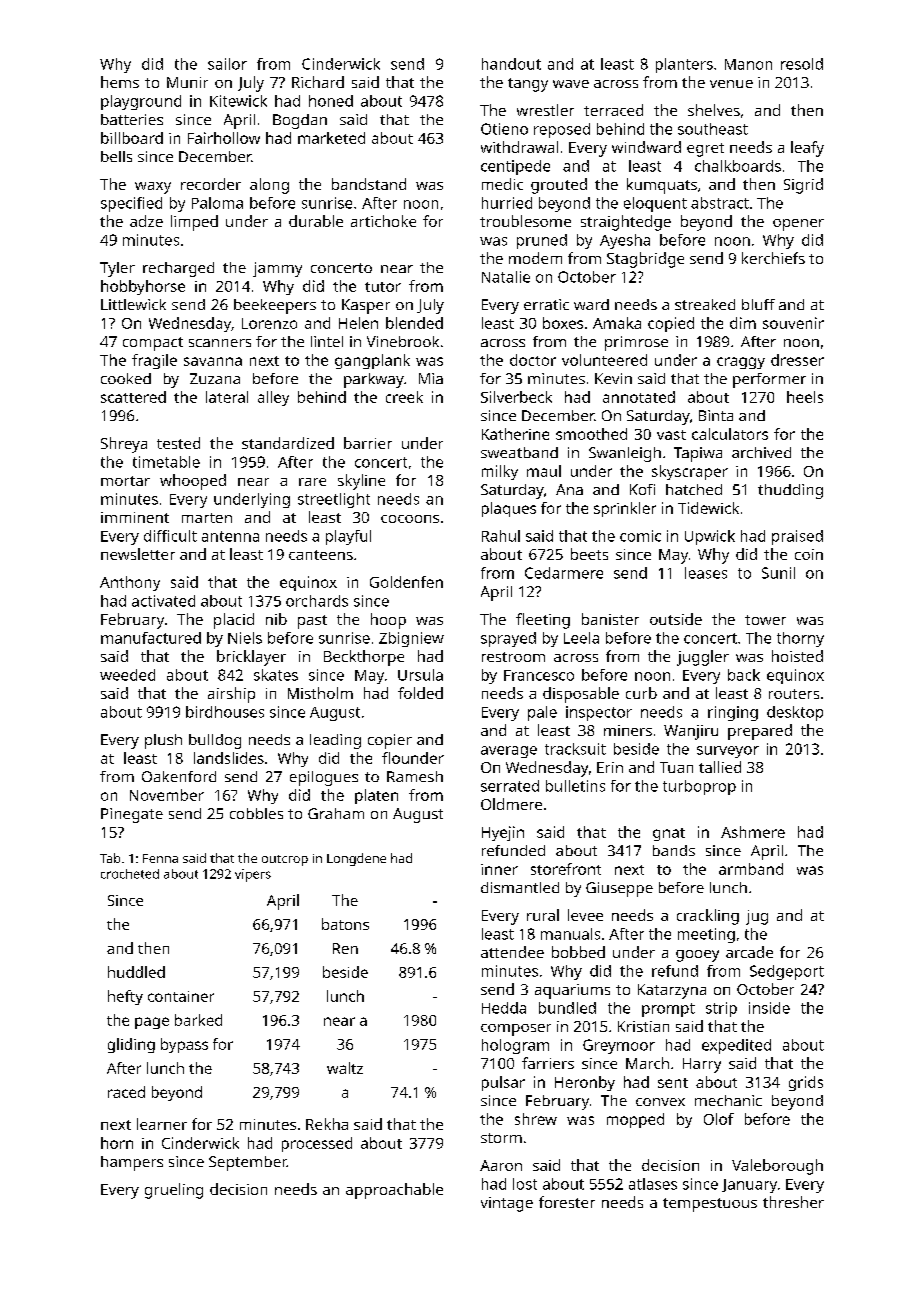 This document has width=924, height=1314. Describe the element at coordinates (703, 658) in the document. I see `juggler` at that location.
